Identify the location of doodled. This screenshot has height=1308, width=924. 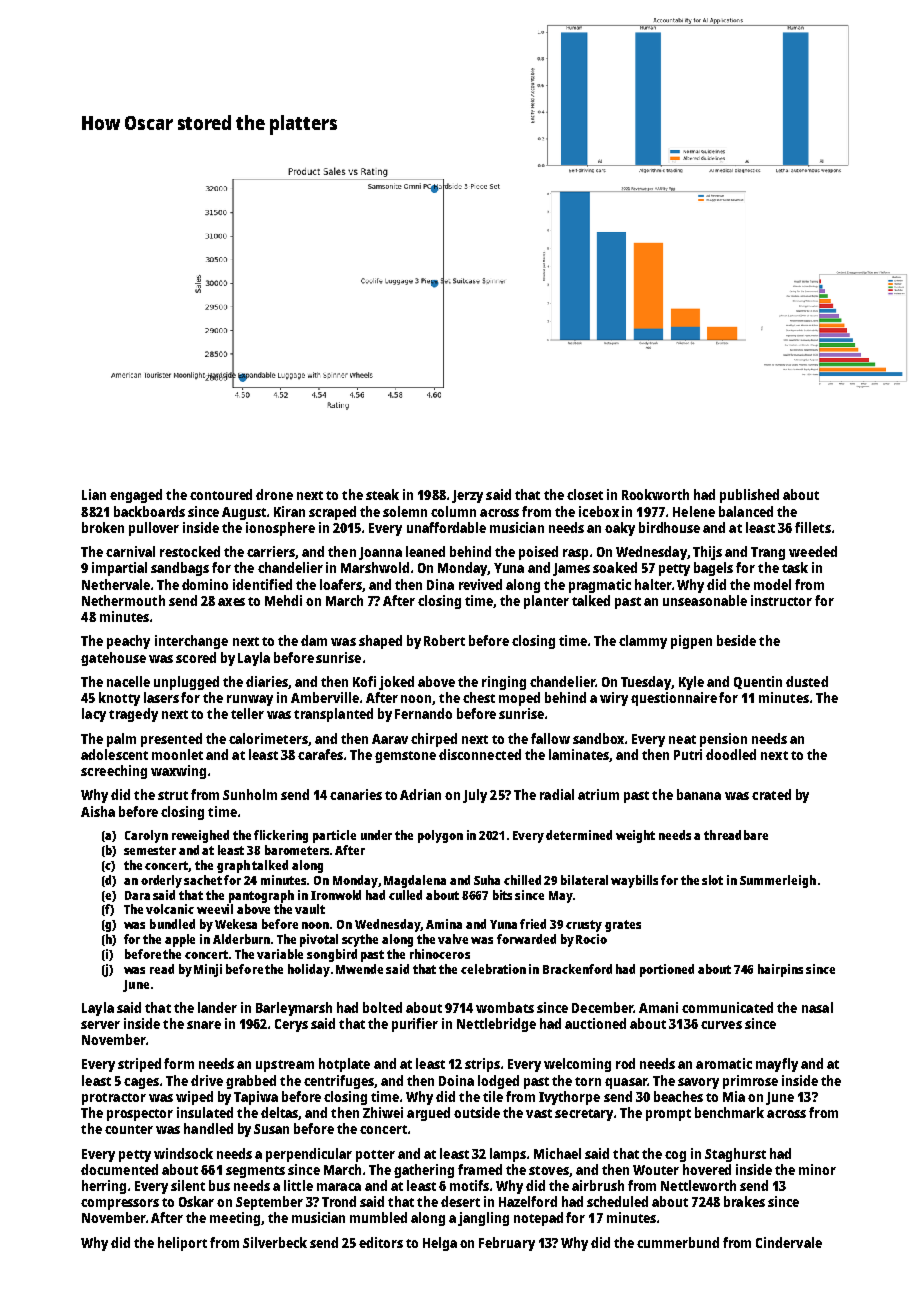
(731, 754).
